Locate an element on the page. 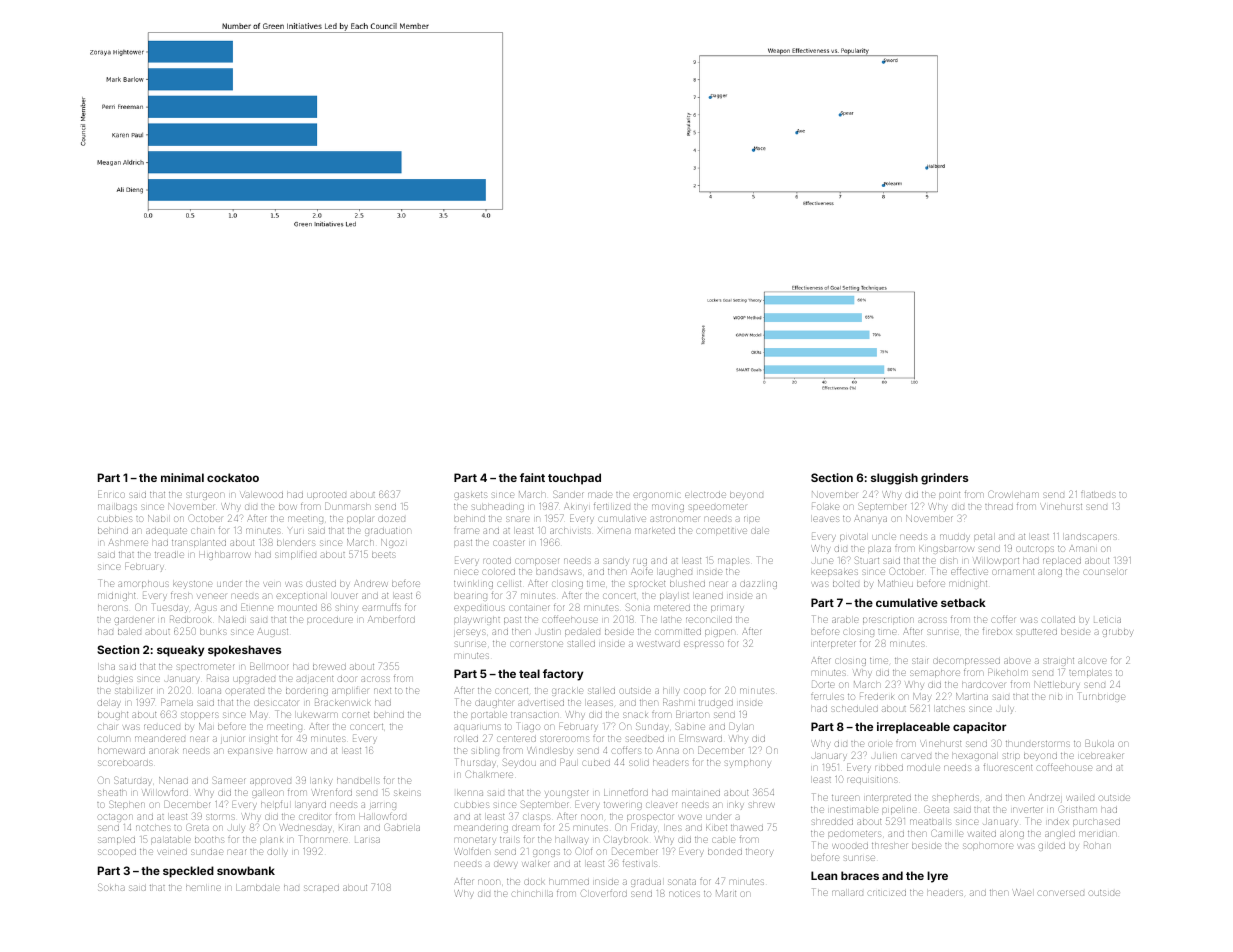 The height and width of the image is (952, 1233). spokeshaves is located at coordinates (244, 651).
